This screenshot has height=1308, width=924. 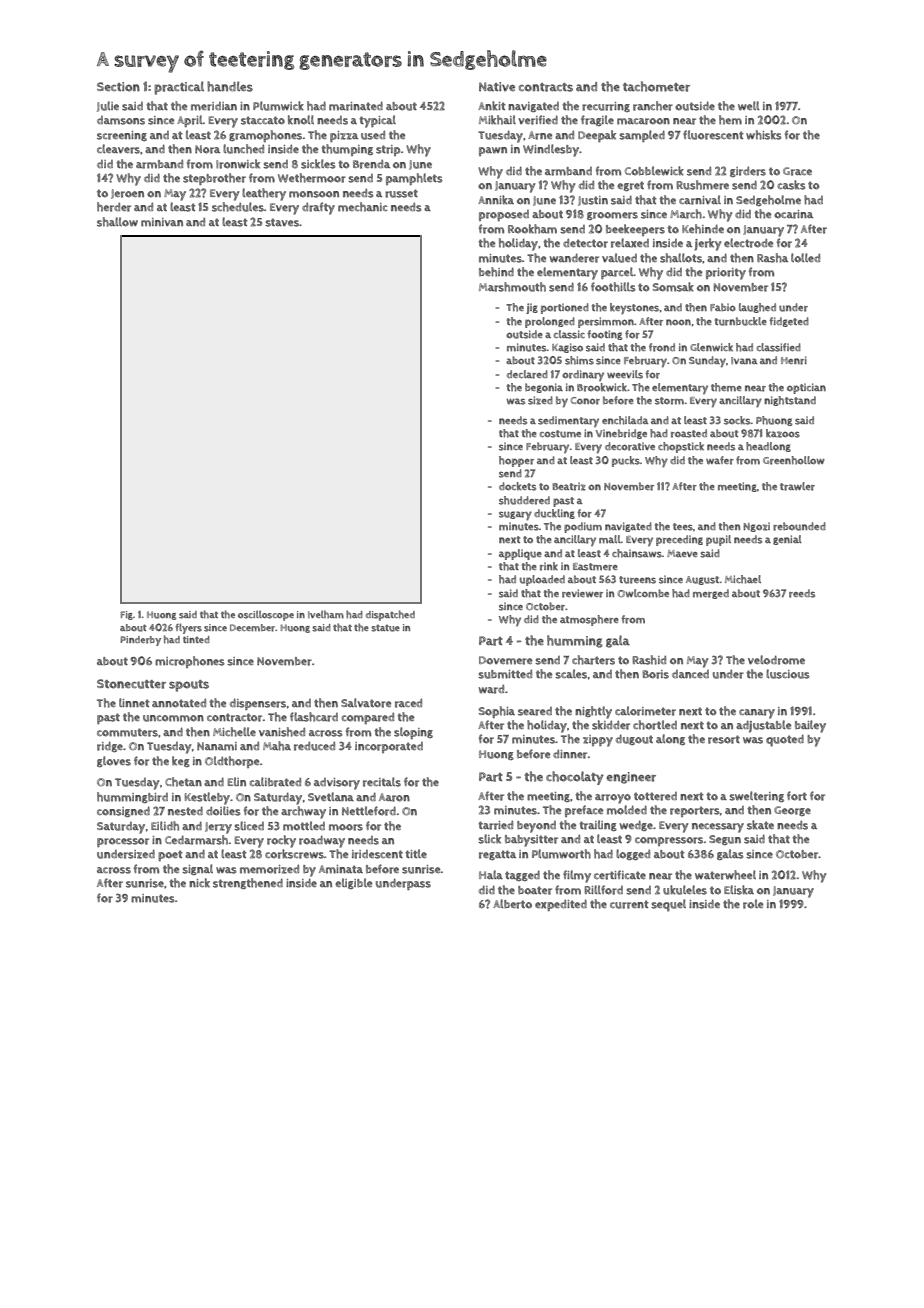 What do you see at coordinates (123, 842) in the screenshot?
I see `processor` at bounding box center [123, 842].
